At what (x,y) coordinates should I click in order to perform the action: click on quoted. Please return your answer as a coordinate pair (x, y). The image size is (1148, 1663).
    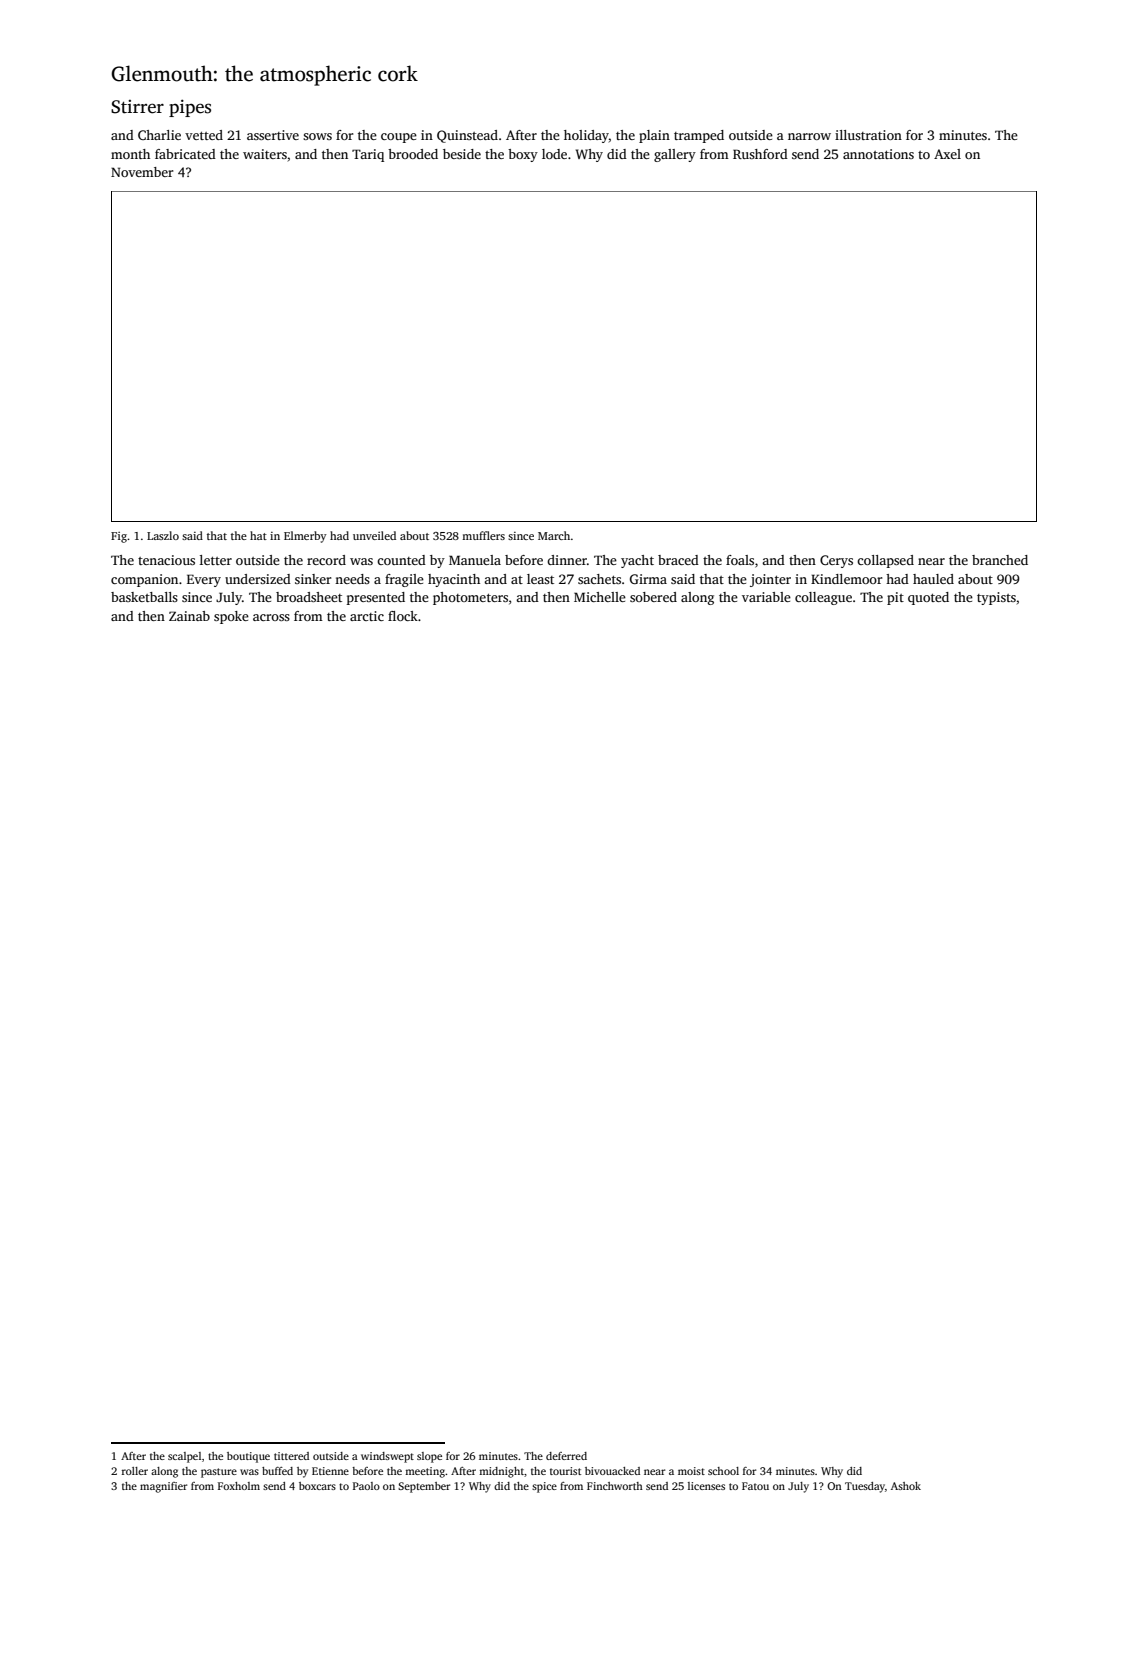
    Looking at the image, I should click on (928, 598).
